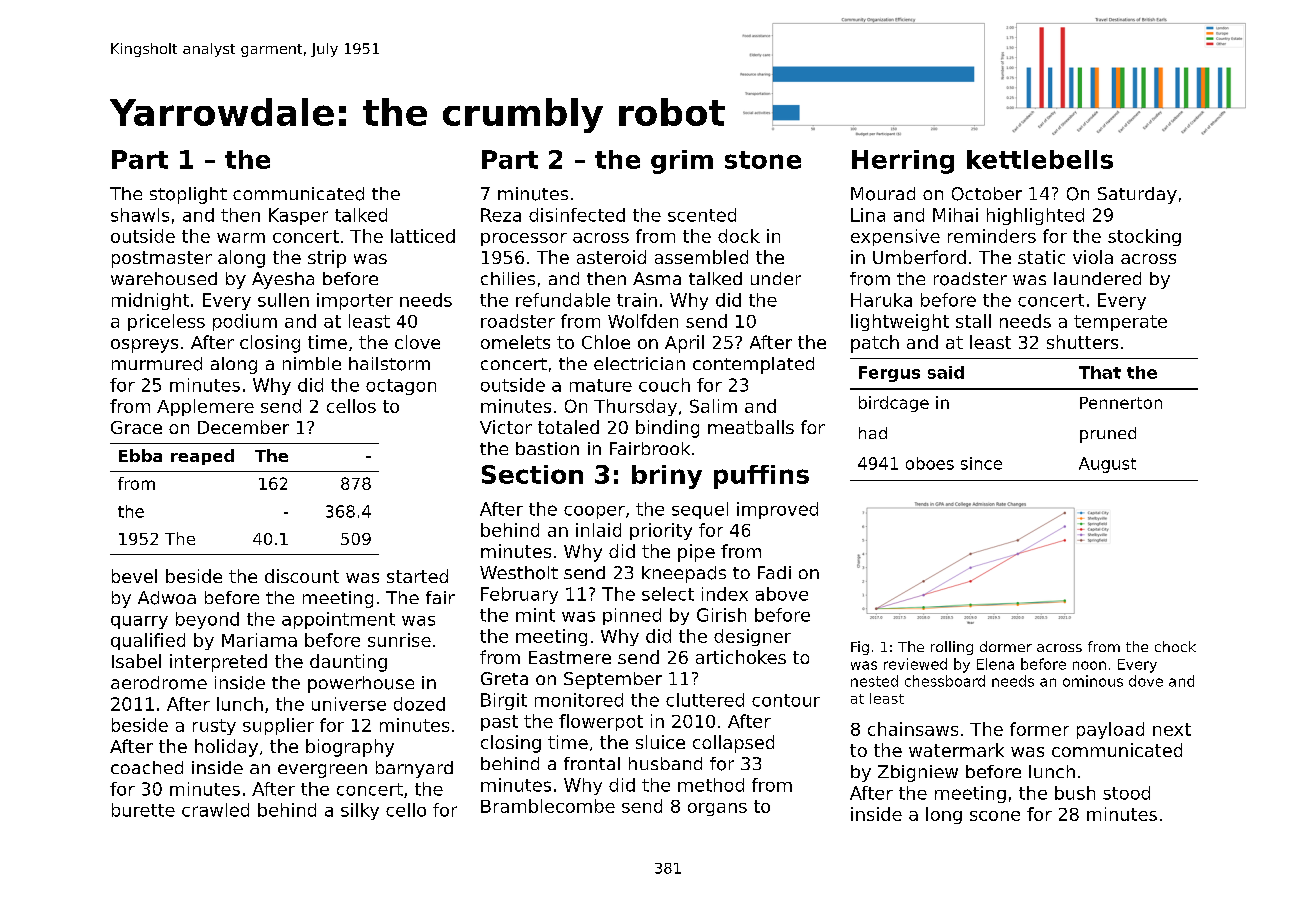  Describe the element at coordinates (657, 278) in the screenshot. I see `Asma` at that location.
